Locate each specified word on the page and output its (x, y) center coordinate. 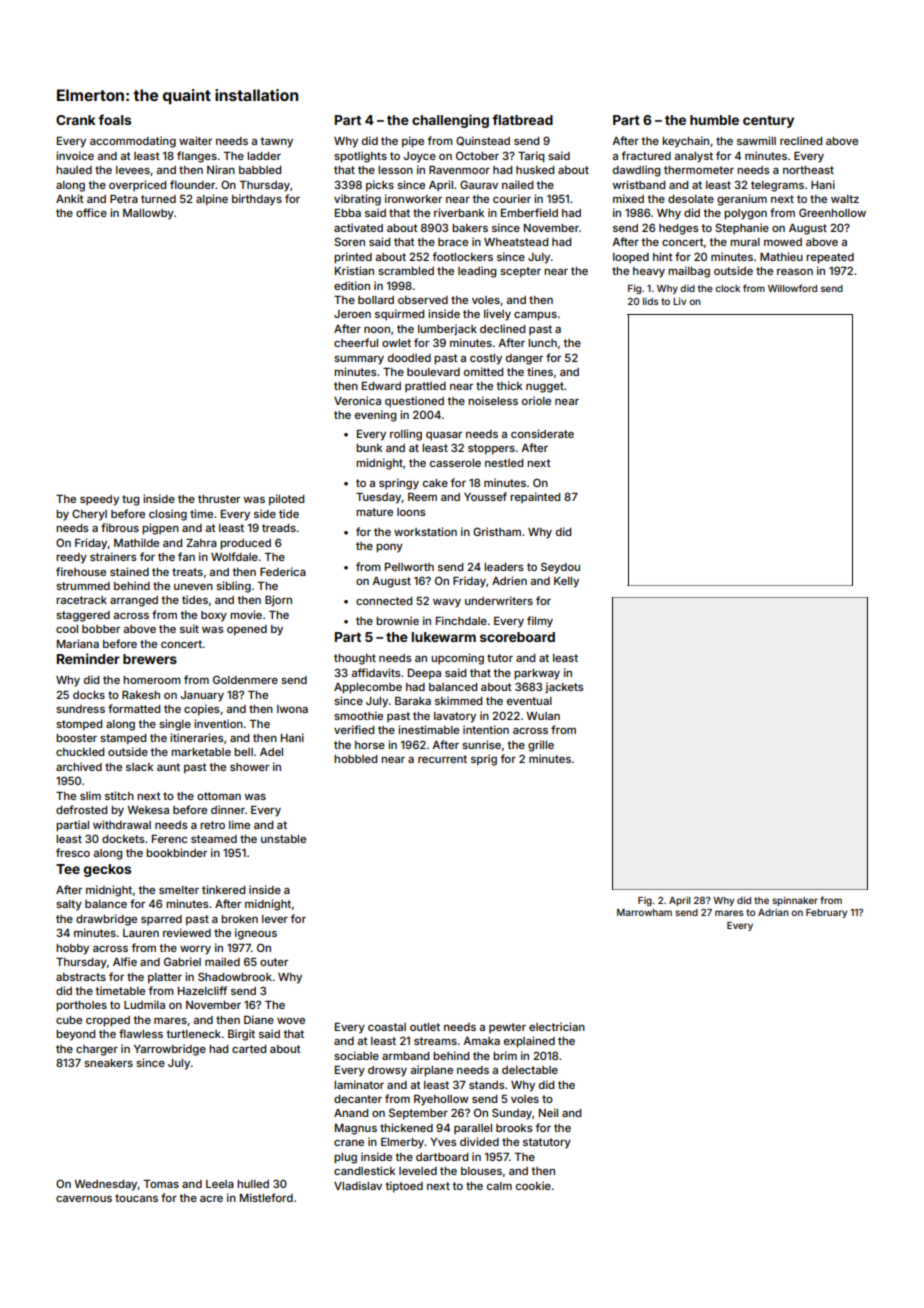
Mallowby (148, 214)
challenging (450, 121)
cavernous (84, 1199)
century (768, 122)
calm (499, 1186)
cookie (533, 1185)
